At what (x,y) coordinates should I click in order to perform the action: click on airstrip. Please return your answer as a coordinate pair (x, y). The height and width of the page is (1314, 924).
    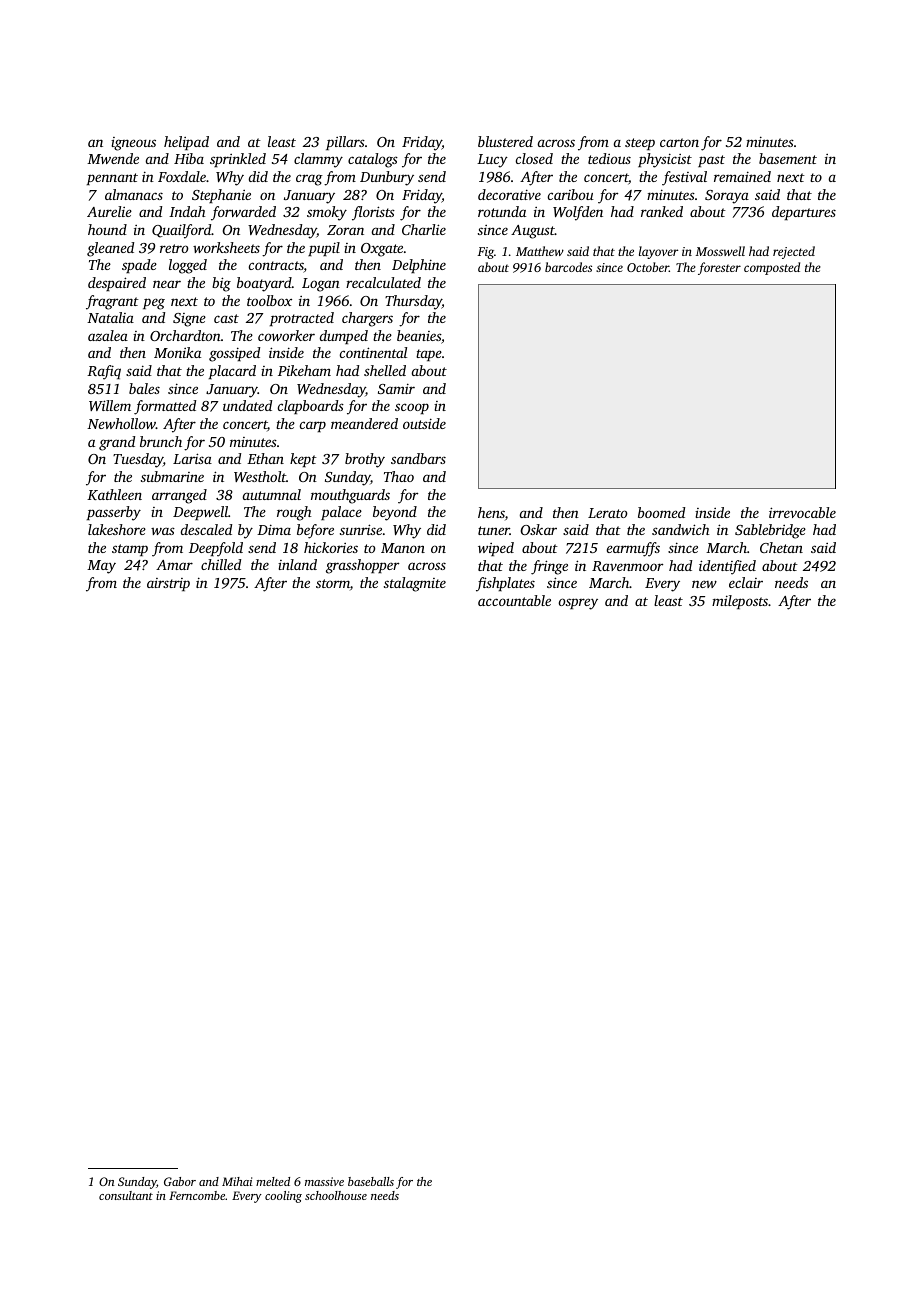
    Looking at the image, I should click on (168, 584).
